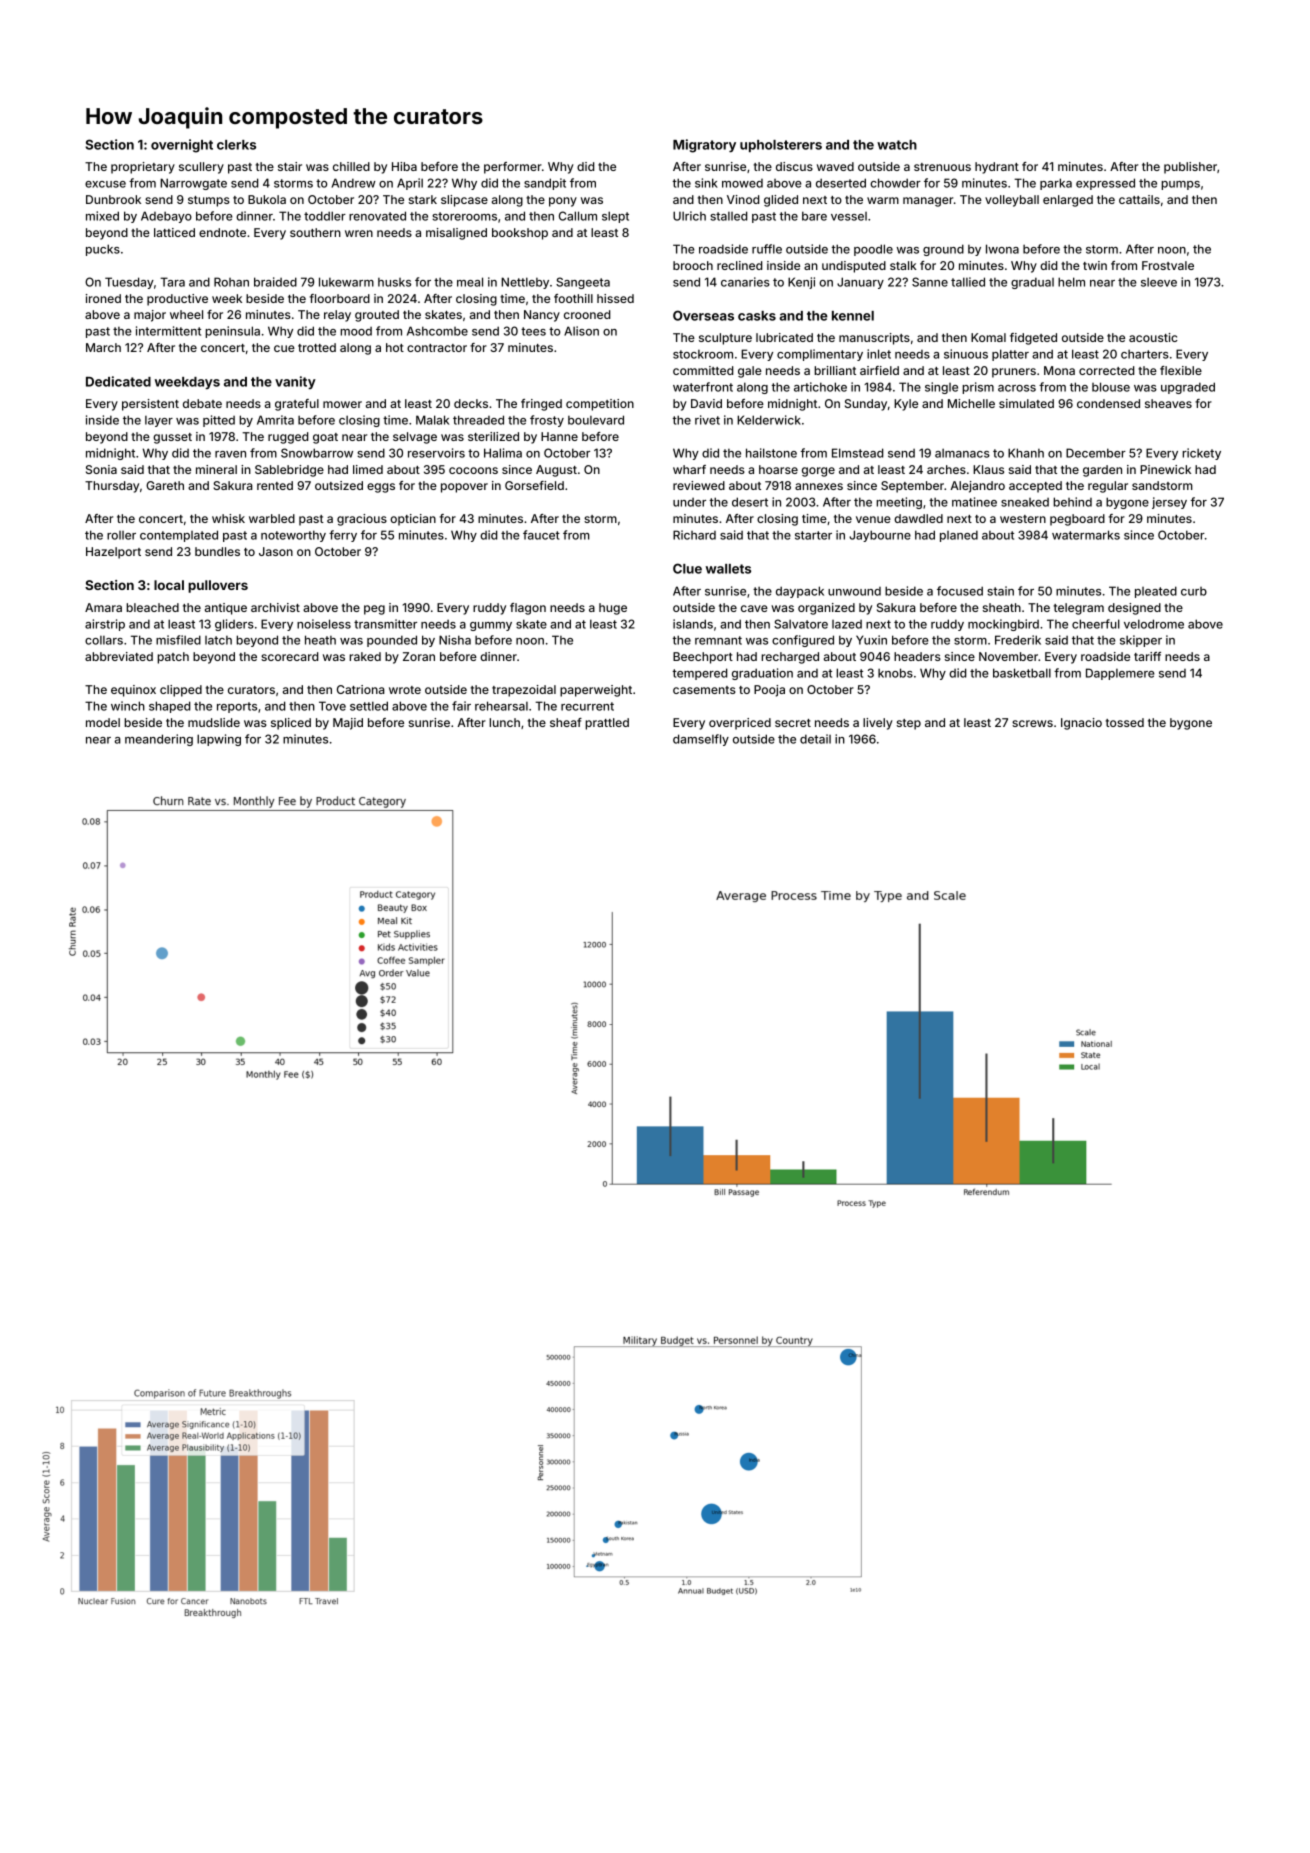  Describe the element at coordinates (419, 656) in the image. I see `Zoran` at that location.
